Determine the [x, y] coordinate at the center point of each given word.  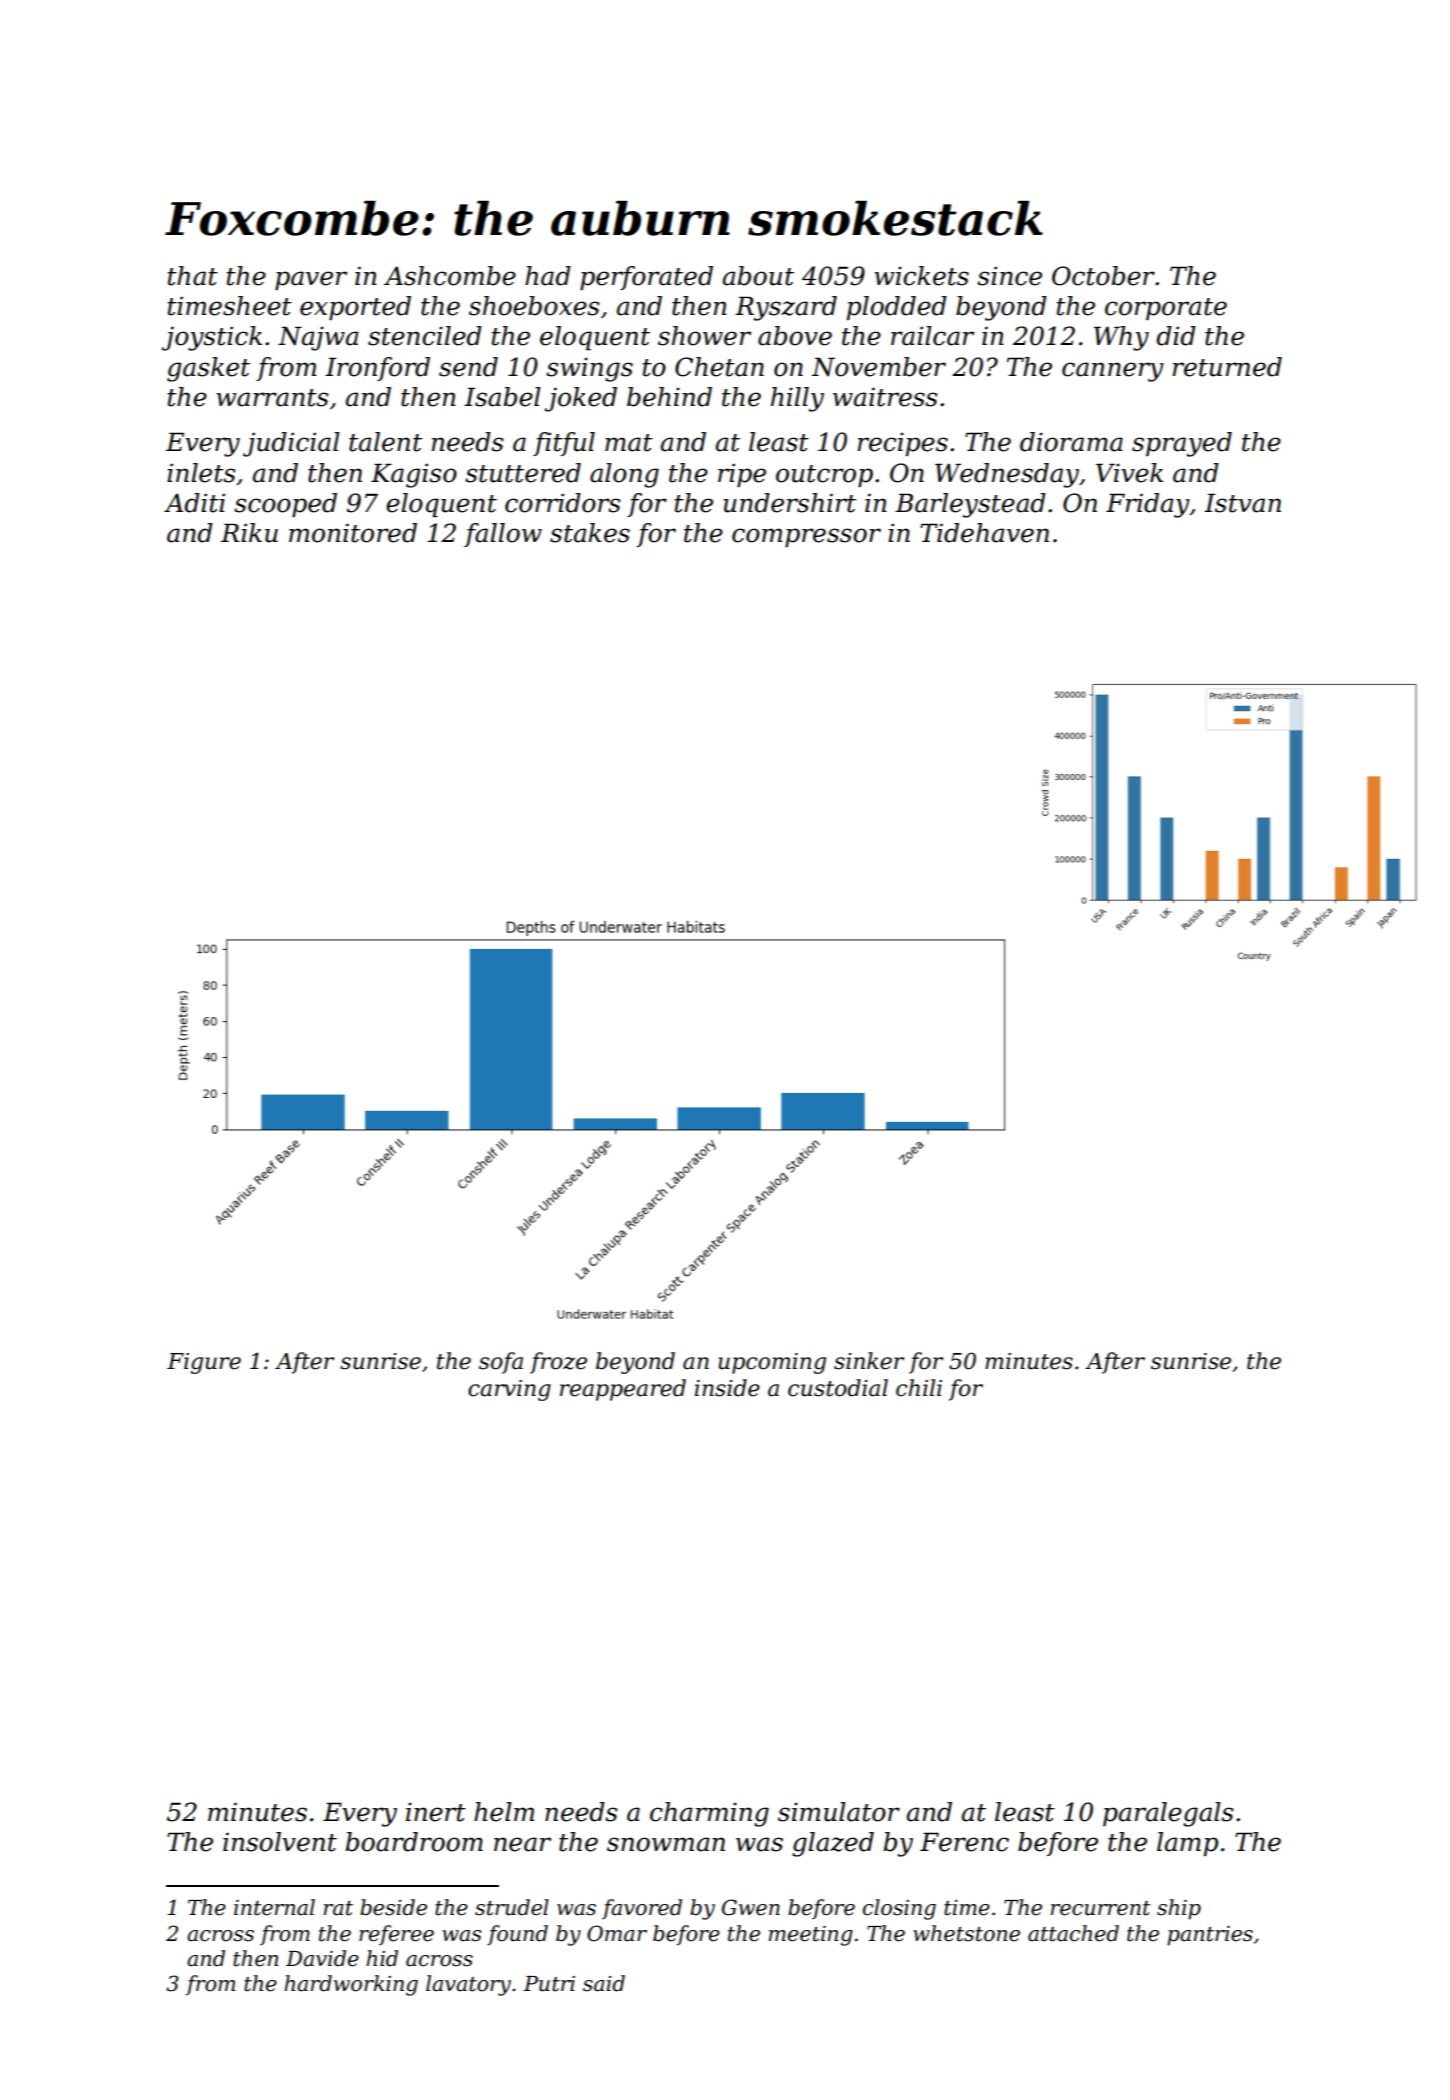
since [1009, 276]
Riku [249, 533]
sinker [869, 1361]
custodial [838, 1388]
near [522, 1844]
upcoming [772, 1363]
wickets [922, 276]
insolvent [280, 1842]
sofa [501, 1363]
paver [311, 280]
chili [919, 1388]
